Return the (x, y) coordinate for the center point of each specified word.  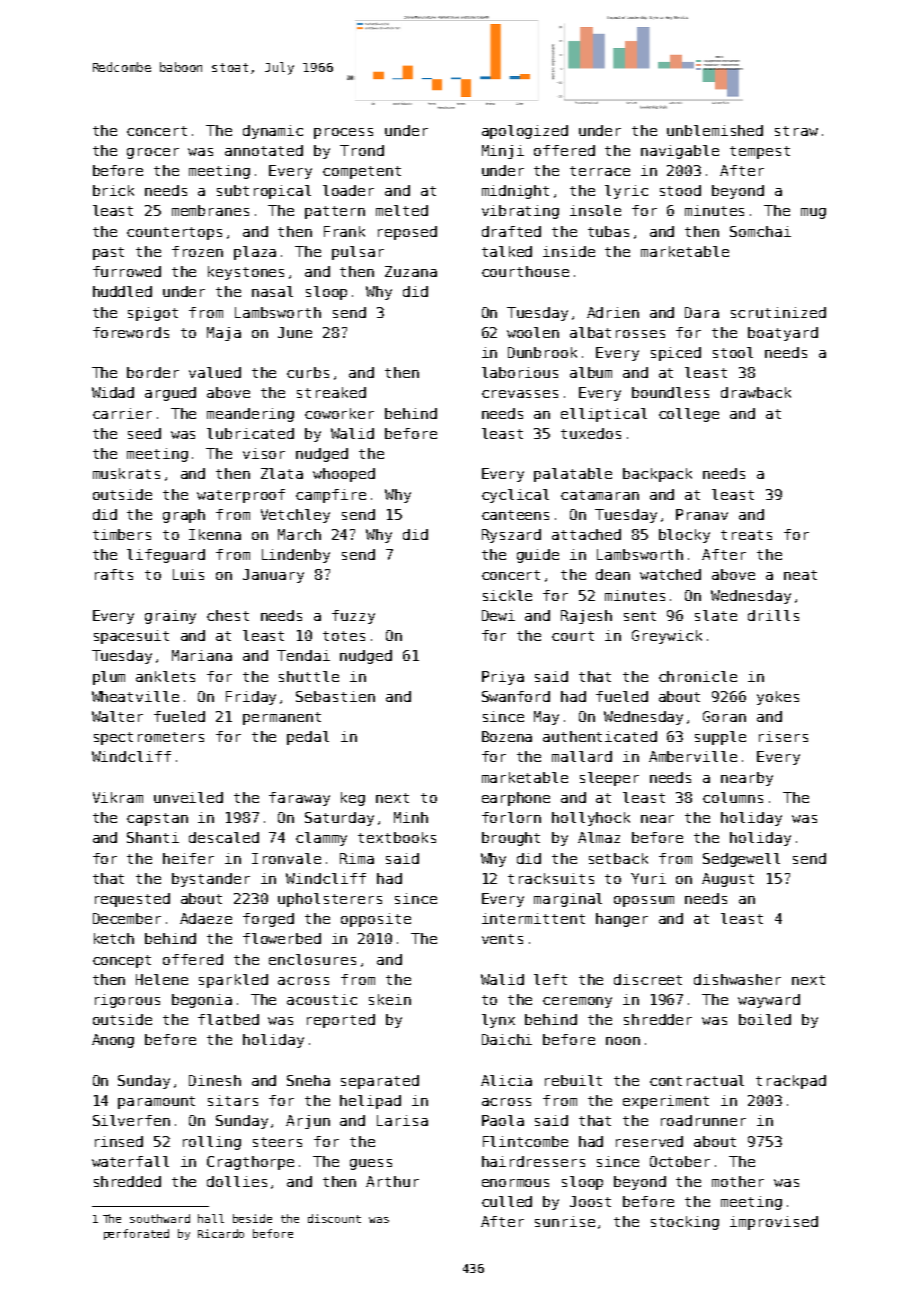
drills (773, 615)
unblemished (715, 130)
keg (353, 799)
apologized (525, 132)
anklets (165, 676)
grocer (153, 153)
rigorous (127, 1001)
